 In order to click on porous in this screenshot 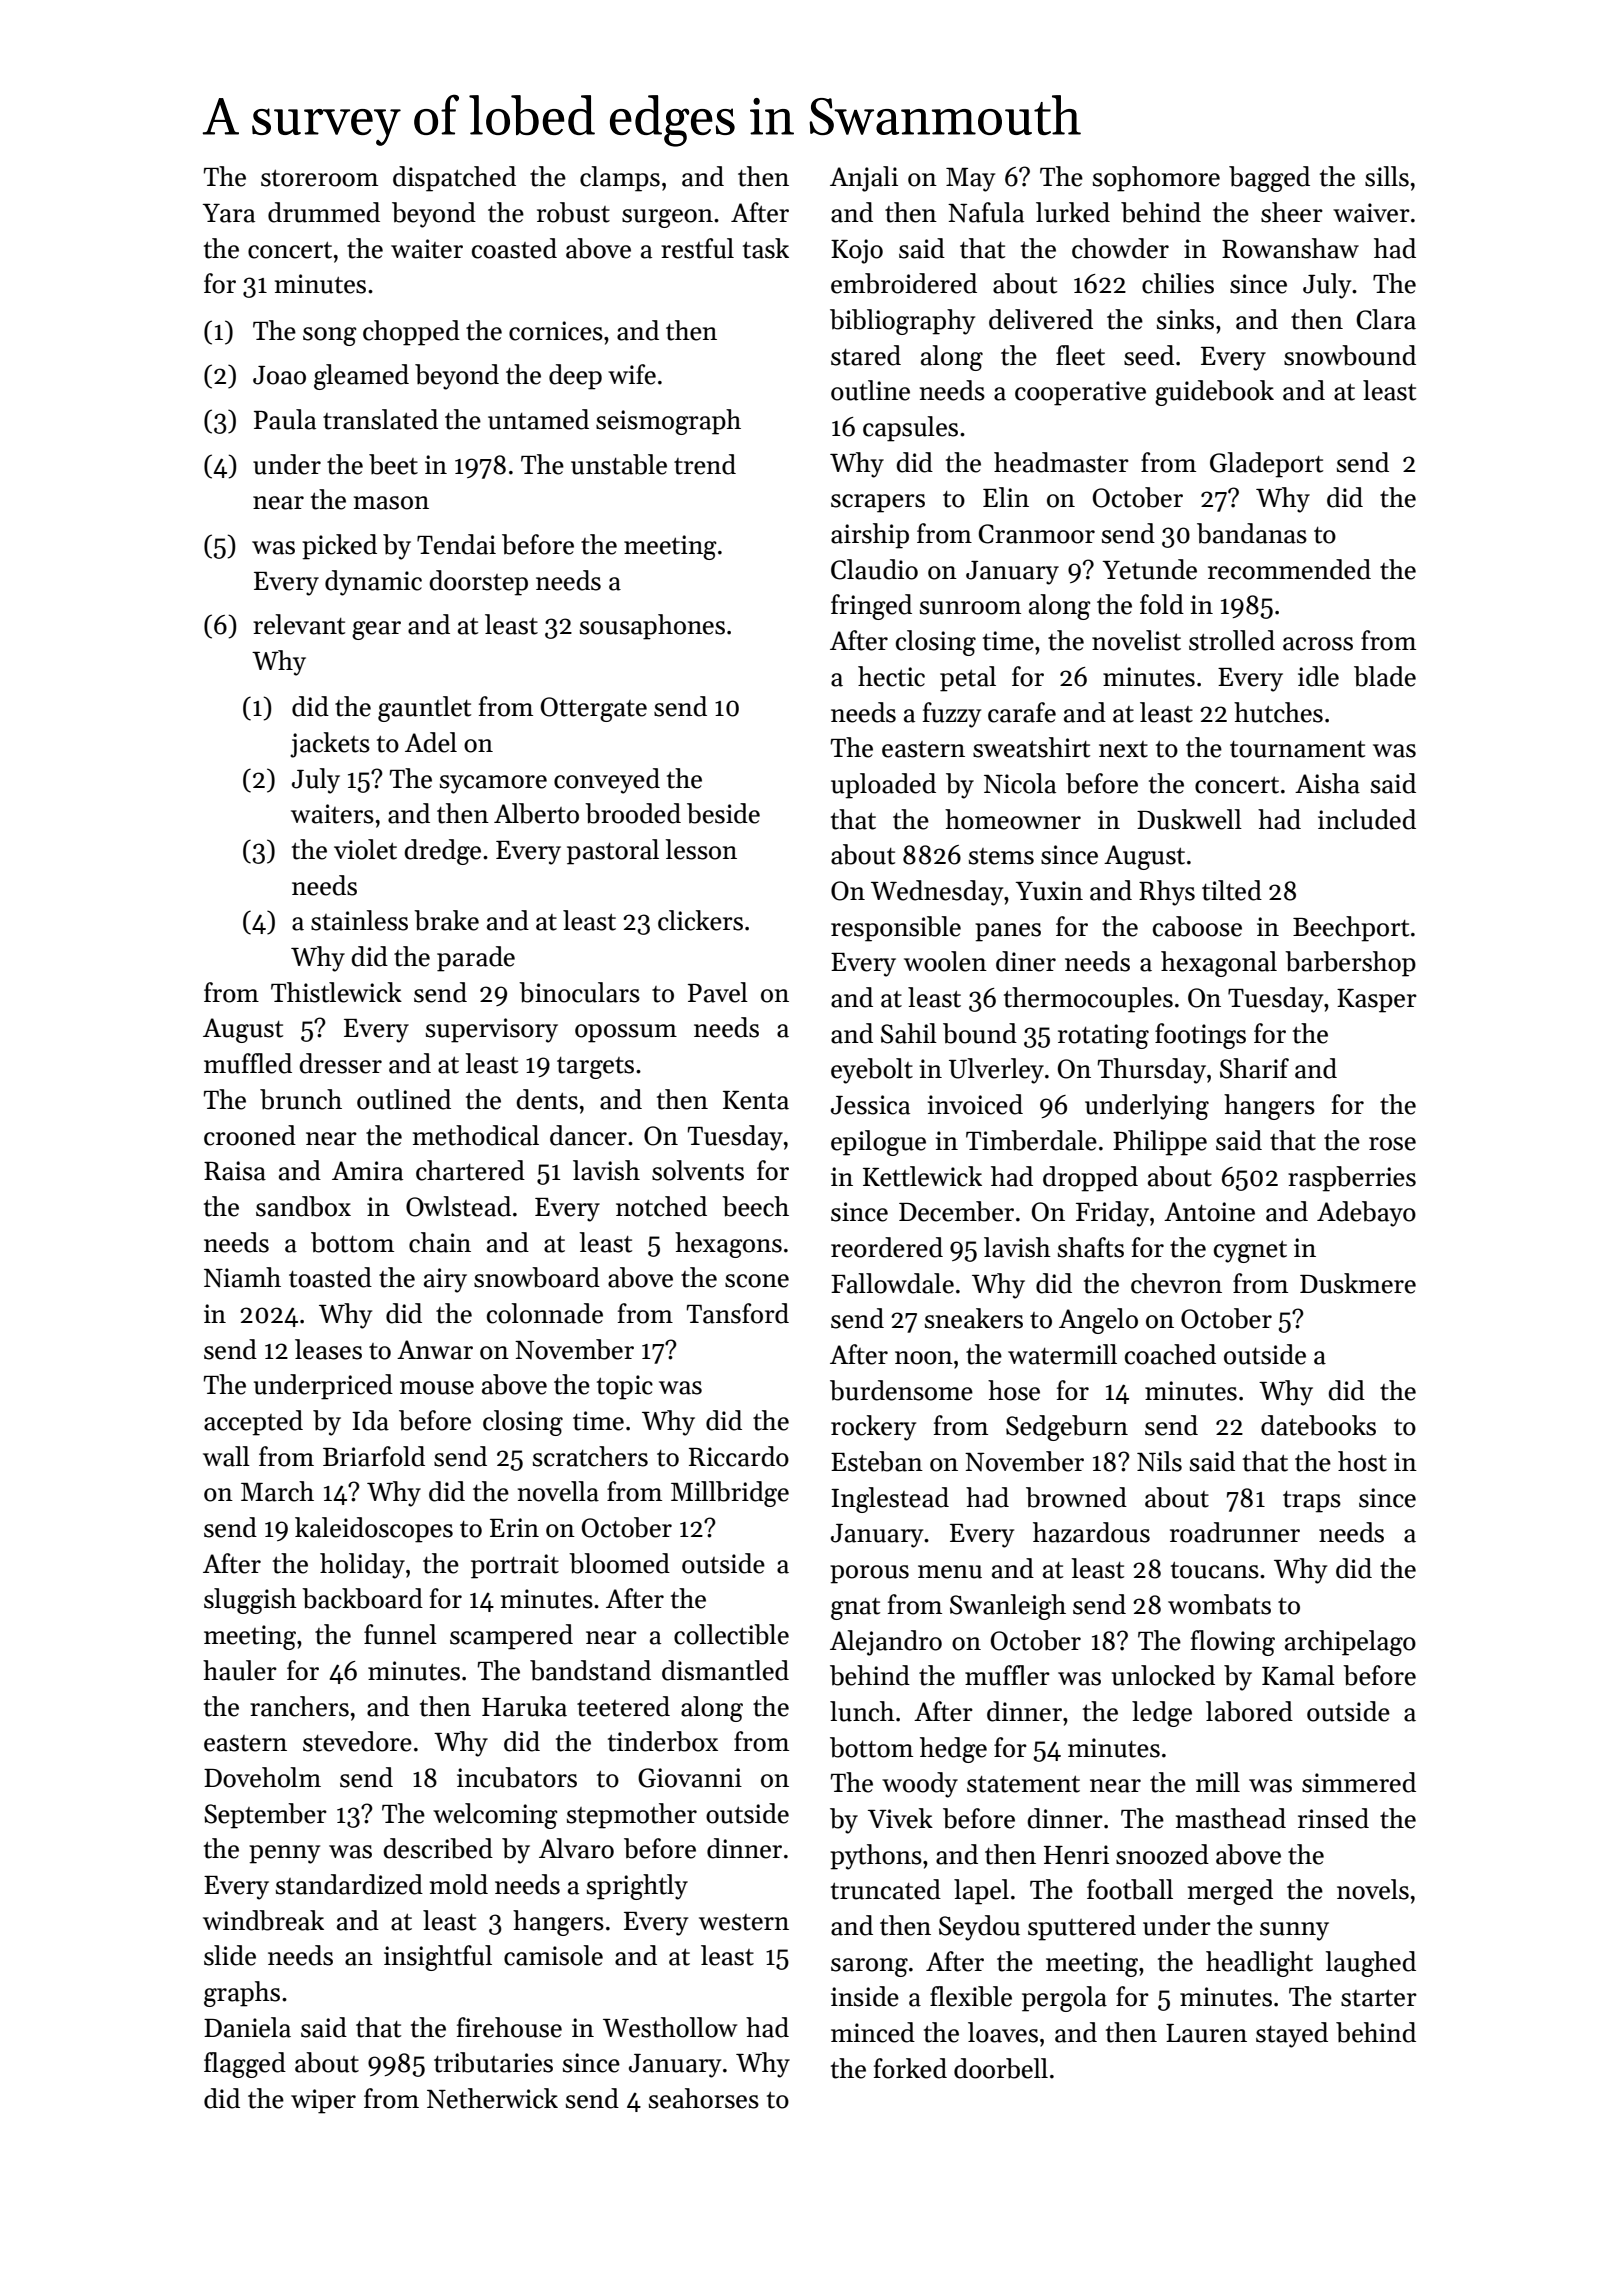, I will do `click(869, 1574)`.
